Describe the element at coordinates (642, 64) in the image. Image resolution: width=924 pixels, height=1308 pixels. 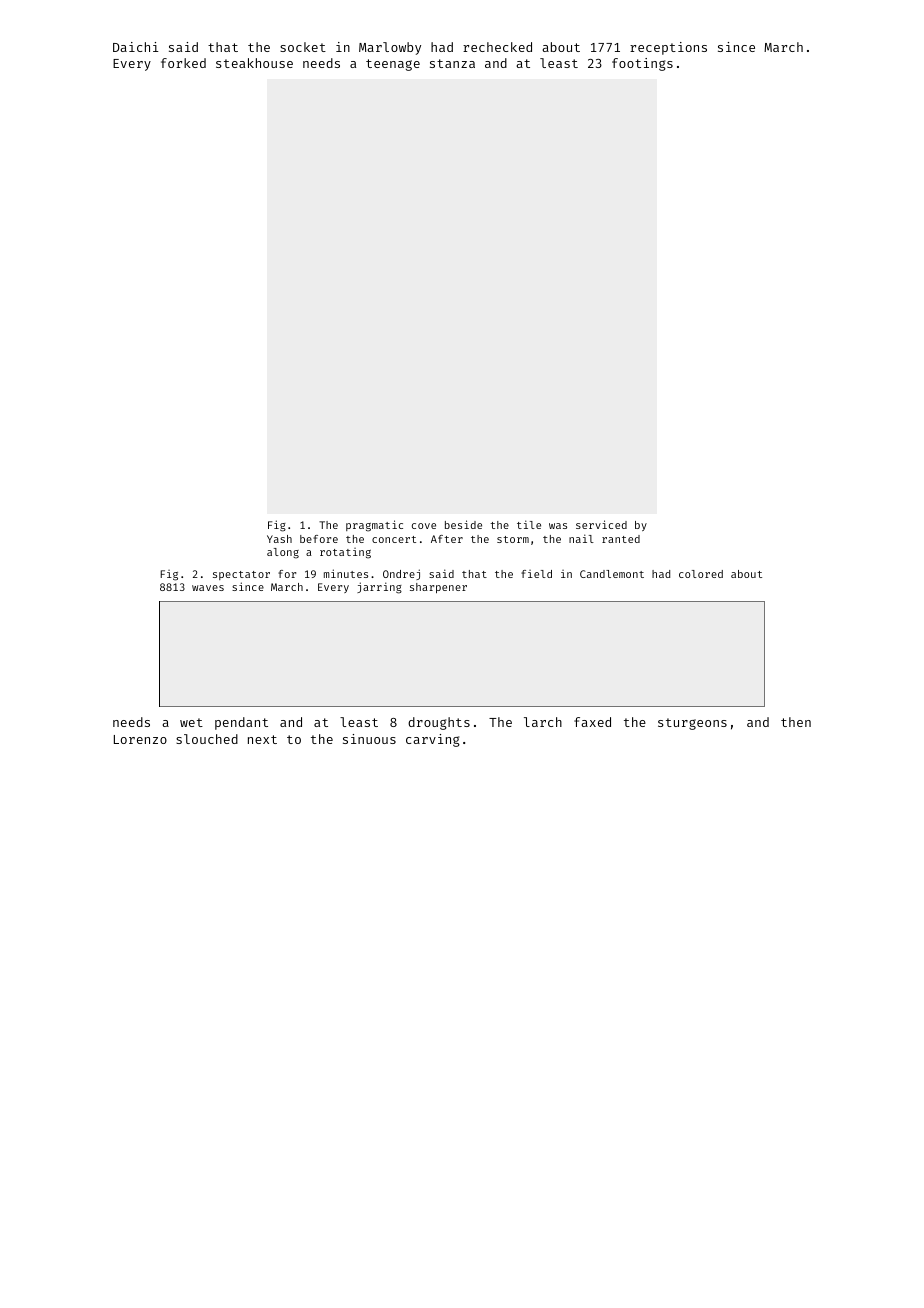
I see `footings` at that location.
